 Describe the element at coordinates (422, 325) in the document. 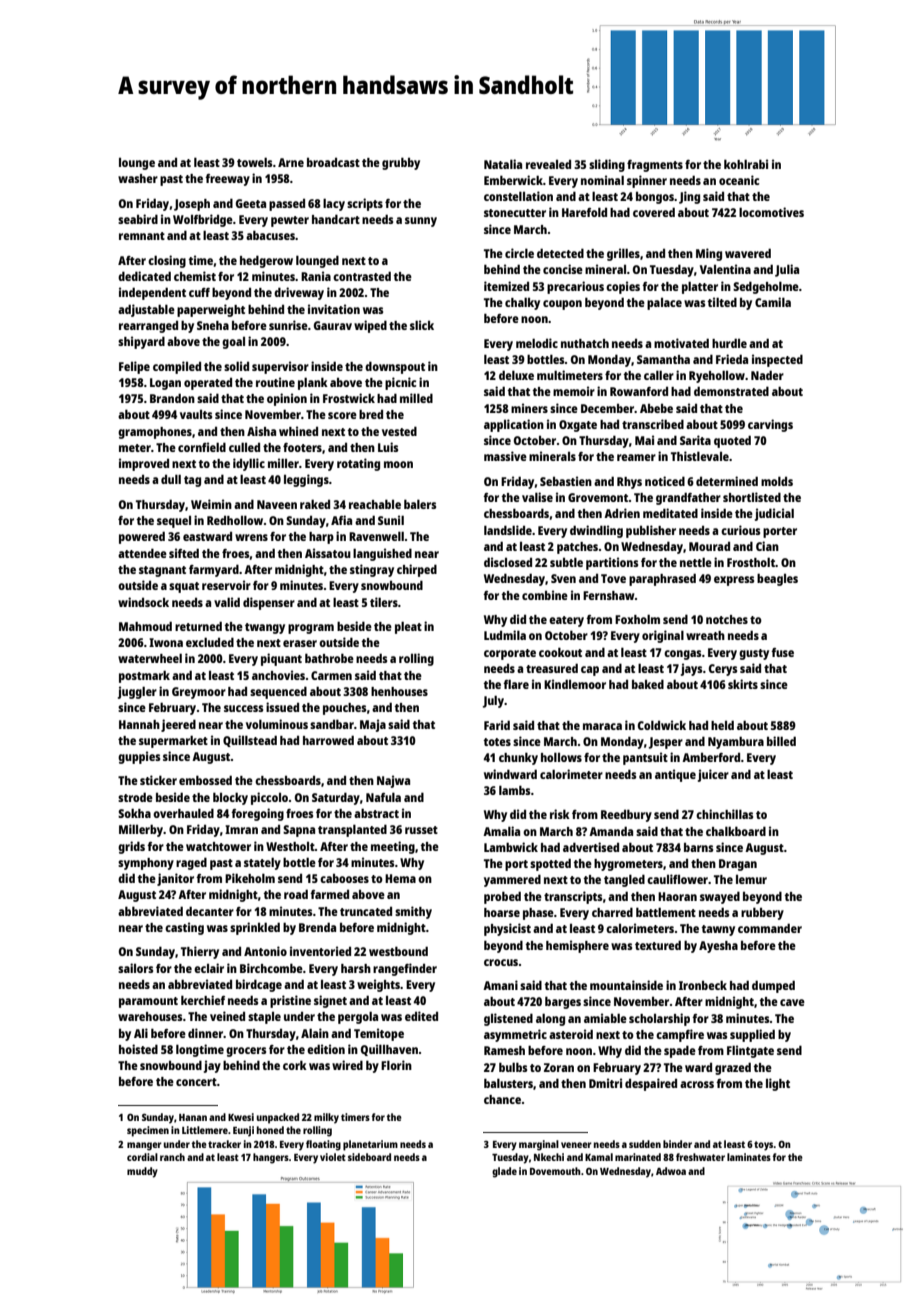

I see `slick` at that location.
